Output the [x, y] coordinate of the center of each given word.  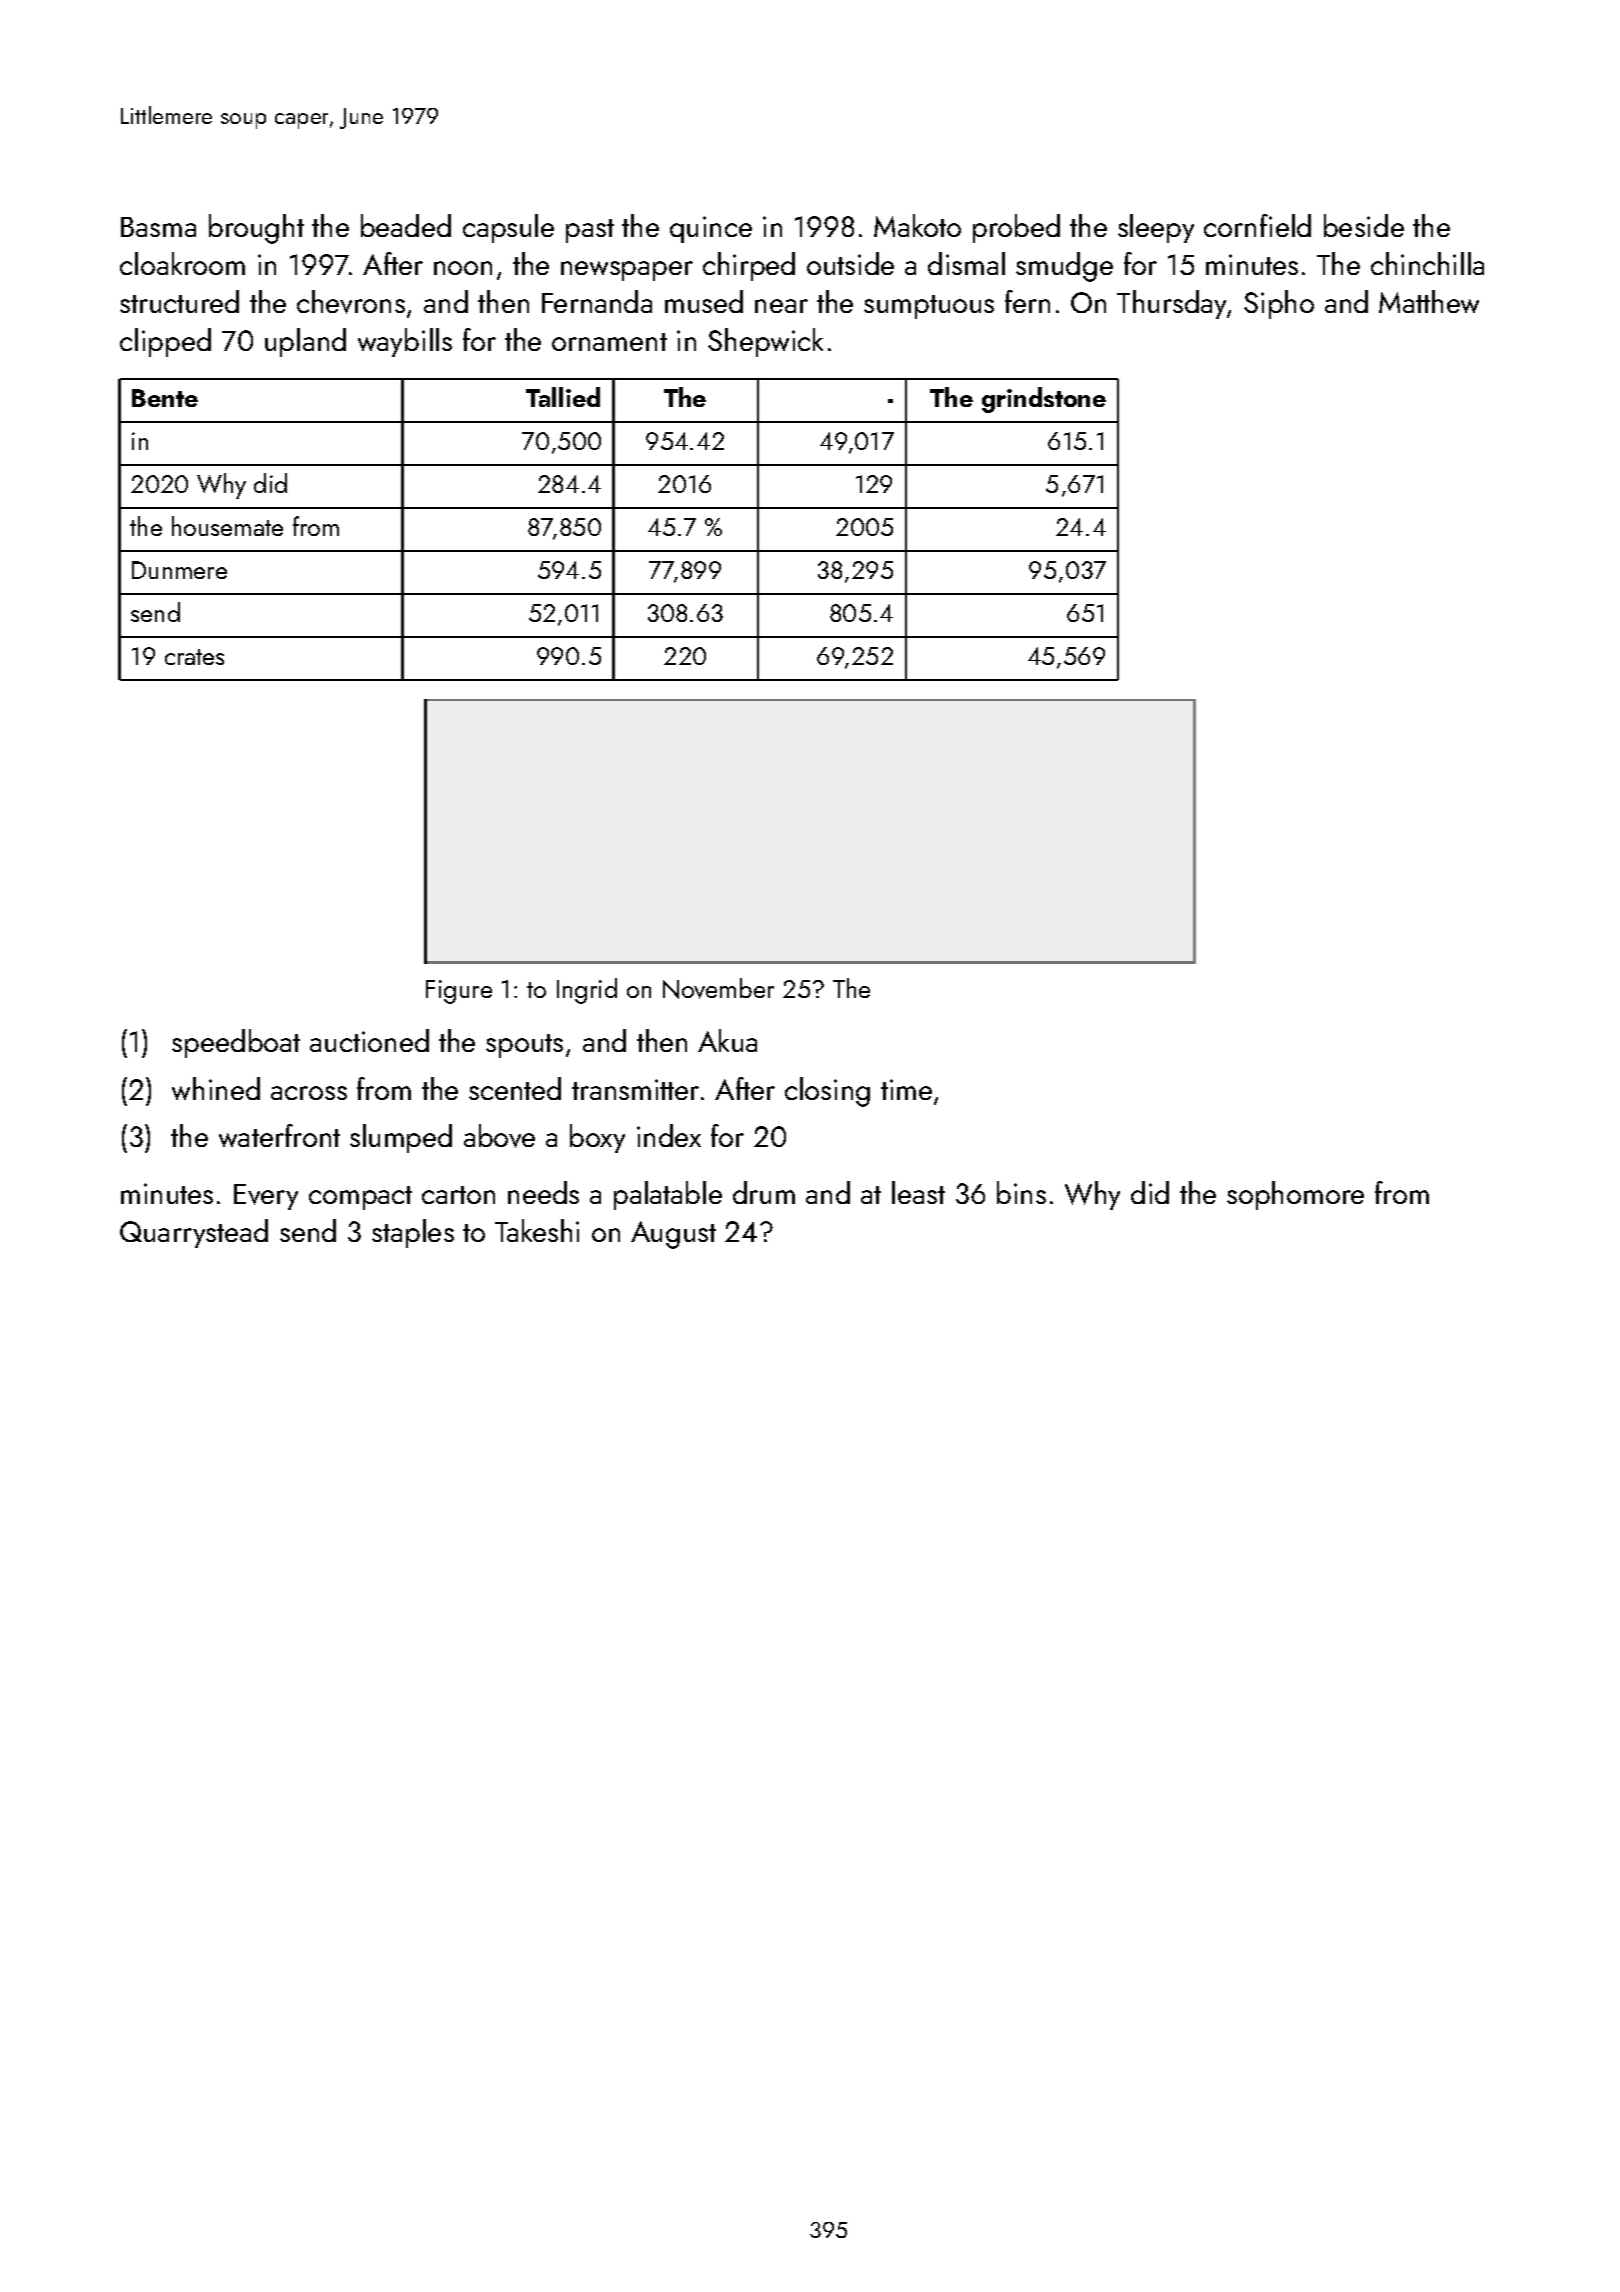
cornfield [1257, 225]
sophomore [1295, 1195]
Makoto [917, 225]
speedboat [236, 1043]
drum [764, 1192]
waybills [405, 342]
